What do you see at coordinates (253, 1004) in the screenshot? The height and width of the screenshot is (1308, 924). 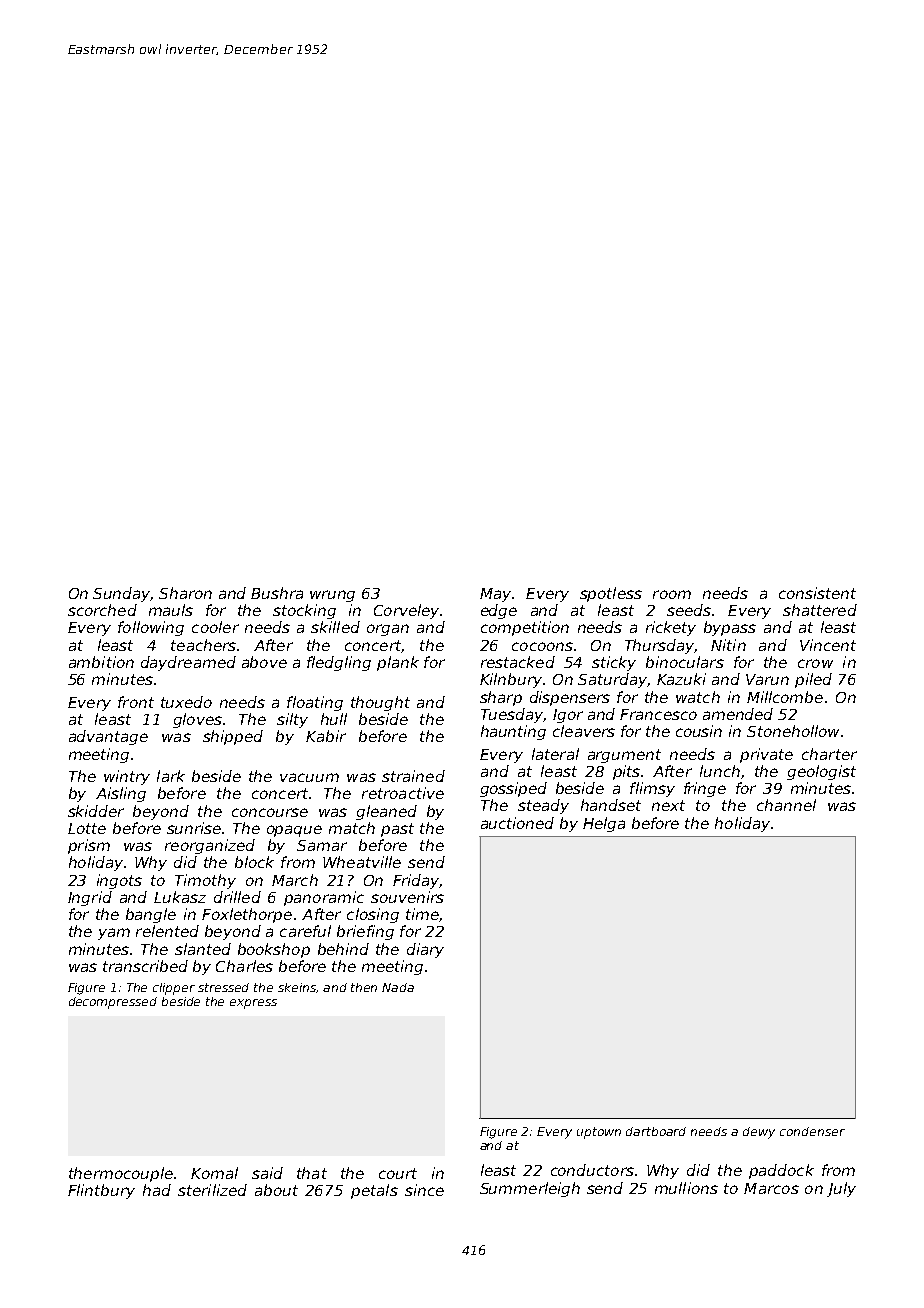 I see `express` at bounding box center [253, 1004].
